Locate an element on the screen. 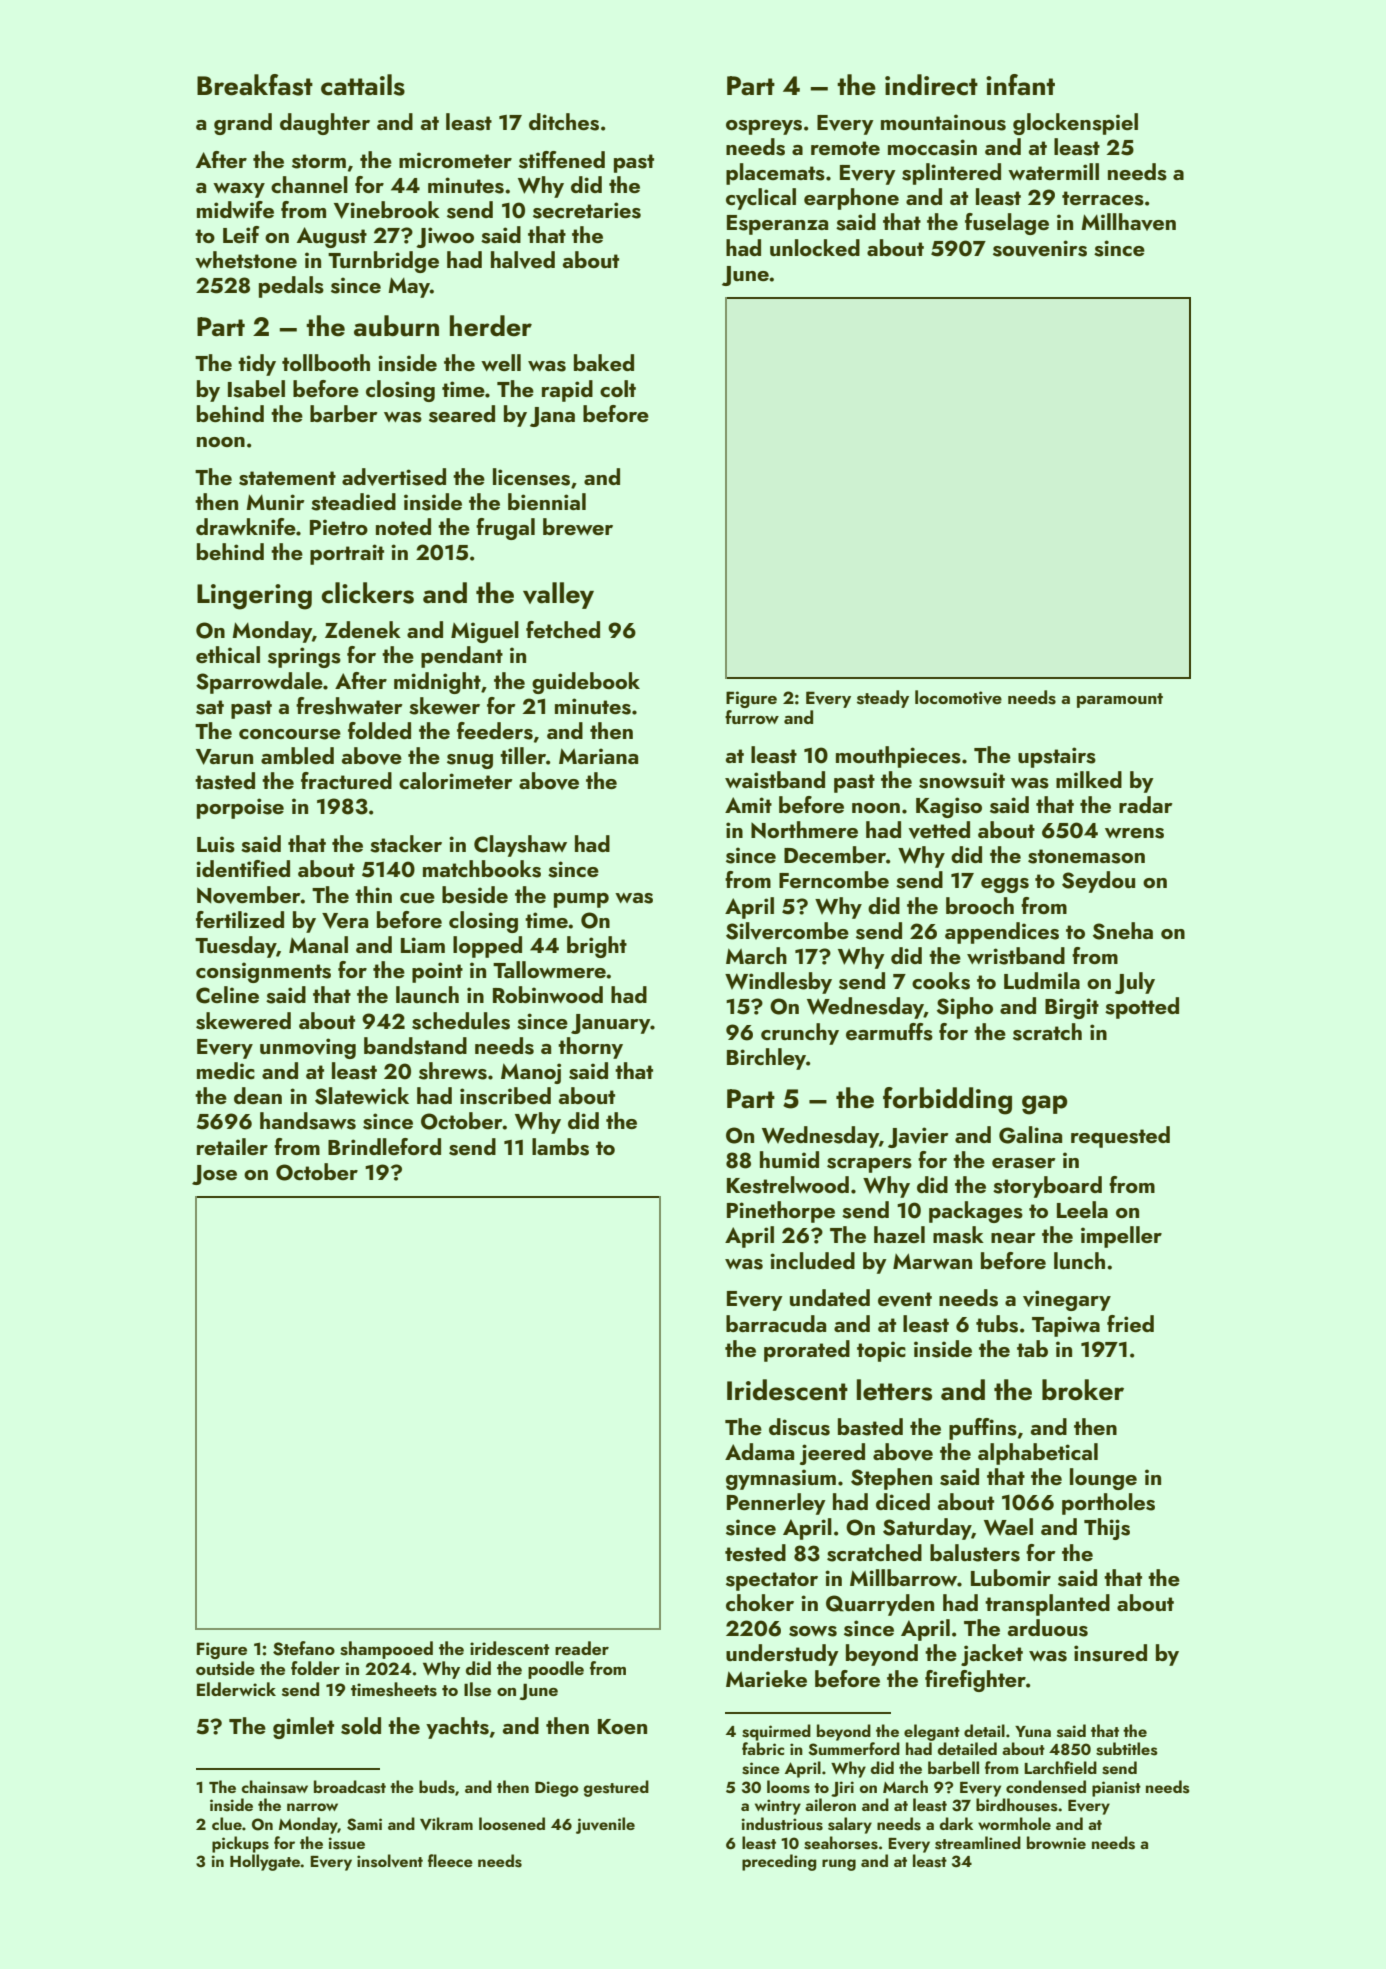  indirect is located at coordinates (931, 85).
